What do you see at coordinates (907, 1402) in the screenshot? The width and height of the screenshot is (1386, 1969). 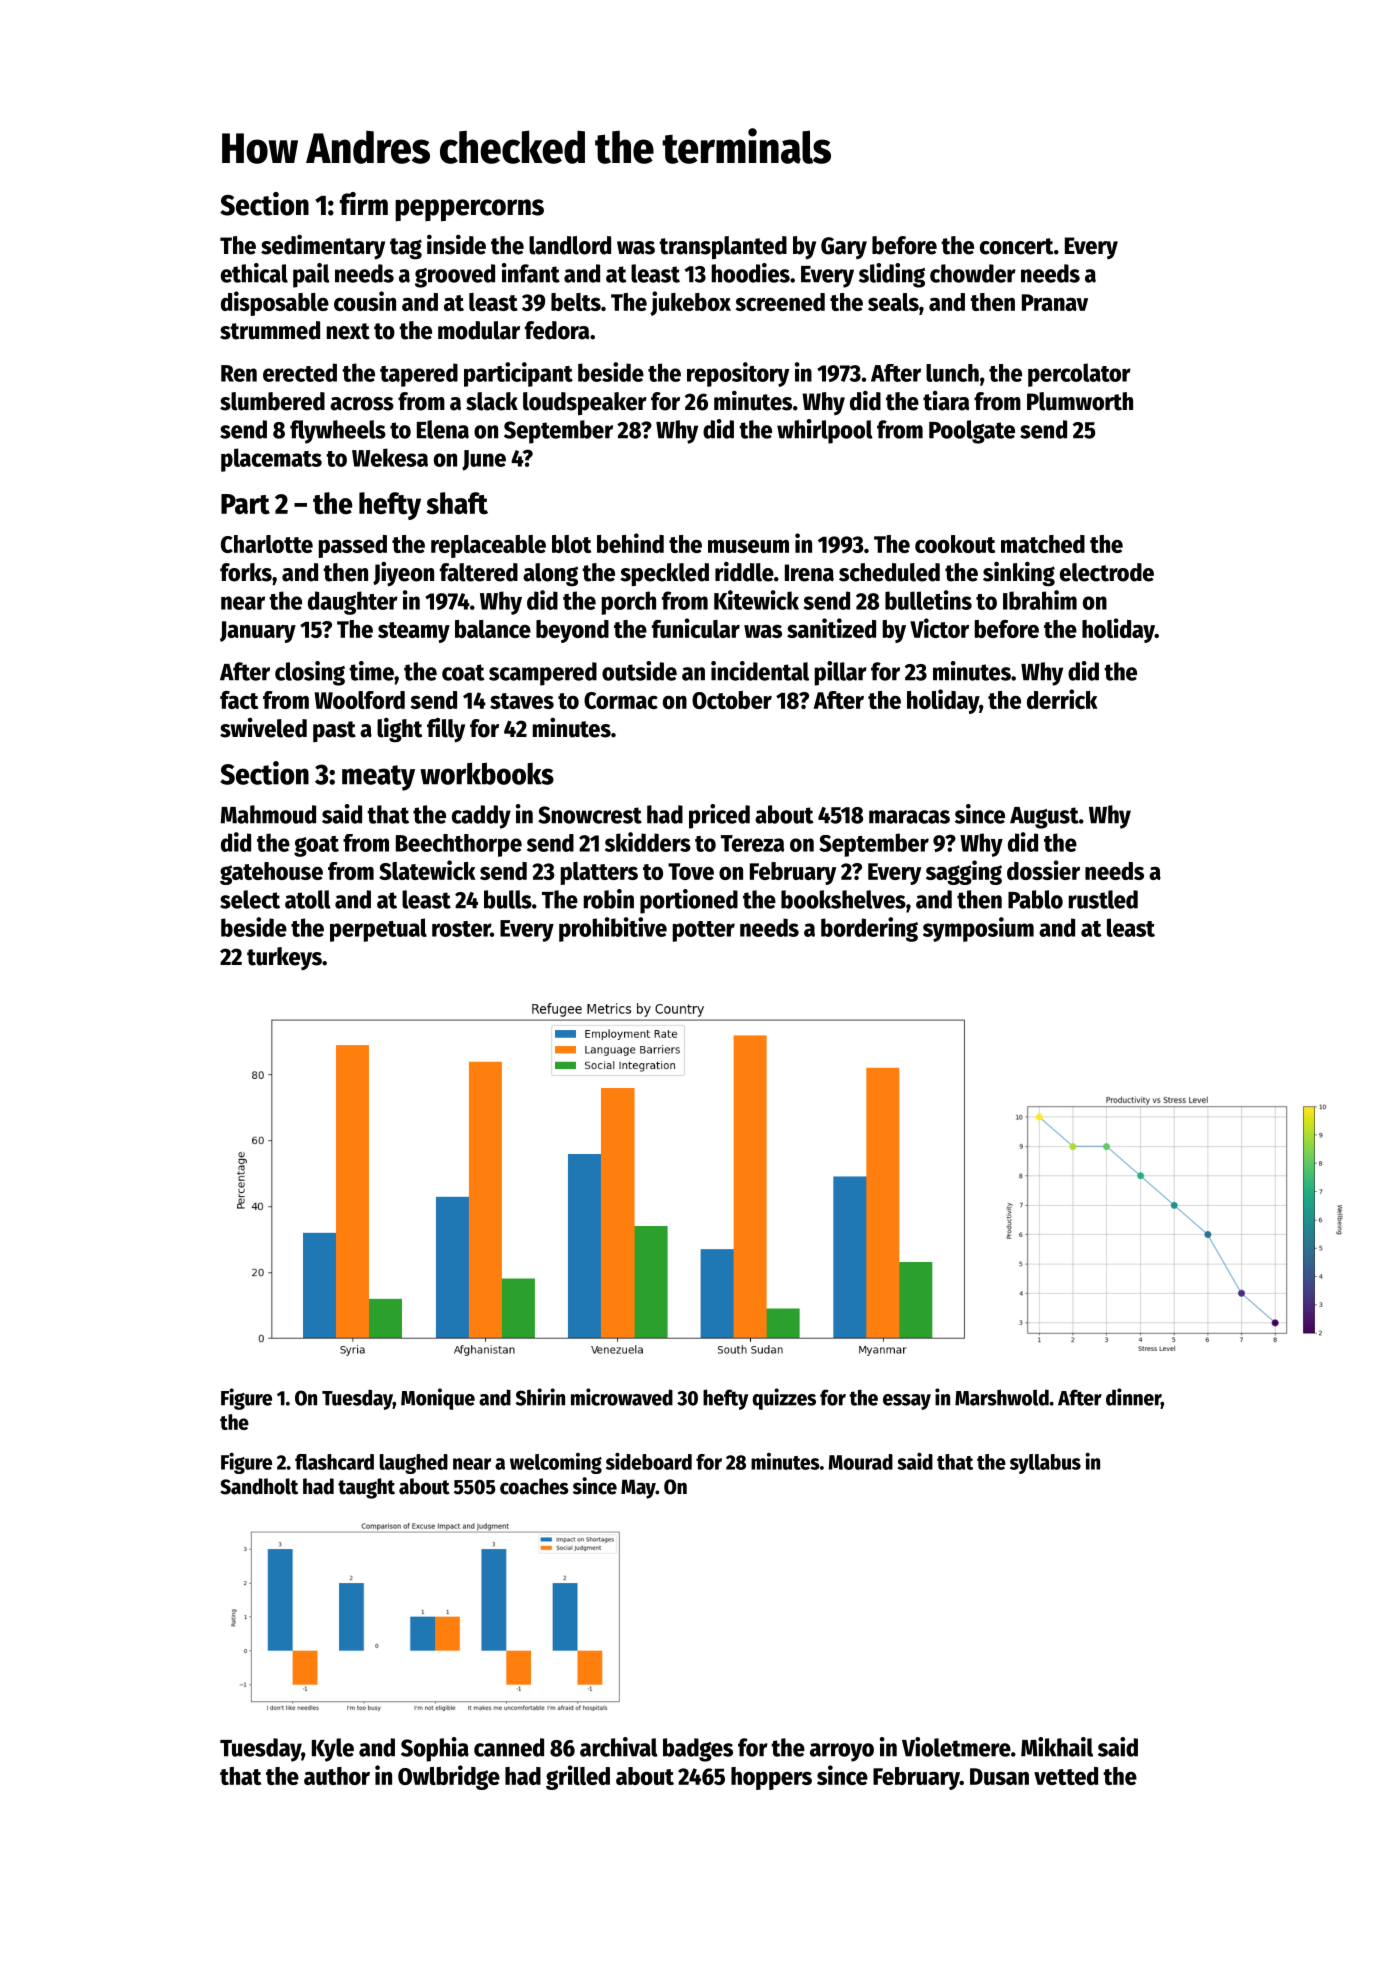 I see `essay` at bounding box center [907, 1402].
